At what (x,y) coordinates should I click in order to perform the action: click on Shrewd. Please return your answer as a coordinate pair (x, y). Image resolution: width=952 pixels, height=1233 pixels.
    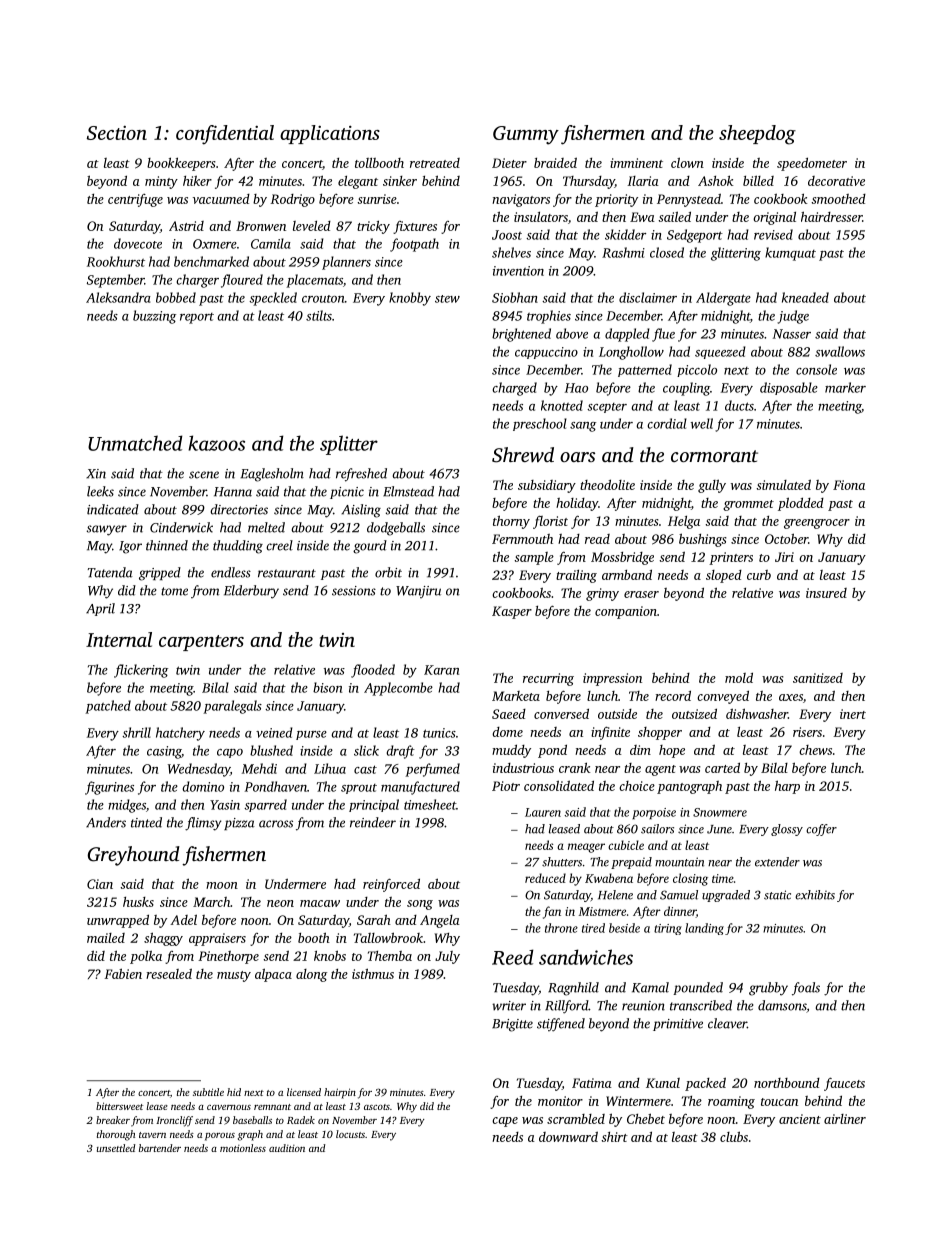
    Looking at the image, I should click on (523, 455).
